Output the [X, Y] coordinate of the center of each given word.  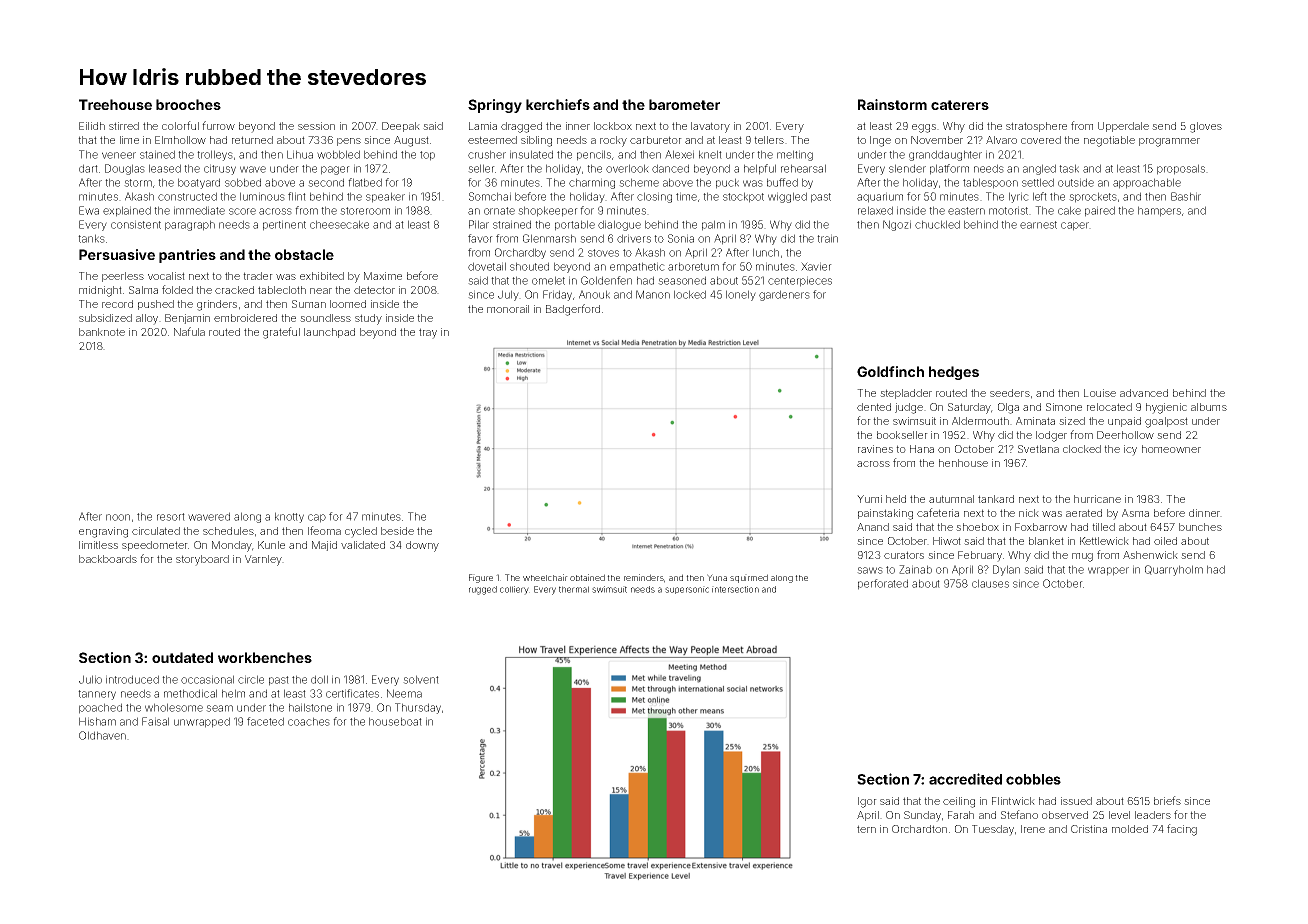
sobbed [243, 182]
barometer [684, 104]
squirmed [749, 578]
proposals [1181, 169]
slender [907, 168]
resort [171, 517]
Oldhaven [102, 735]
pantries [187, 256]
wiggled [787, 197]
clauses [990, 583]
